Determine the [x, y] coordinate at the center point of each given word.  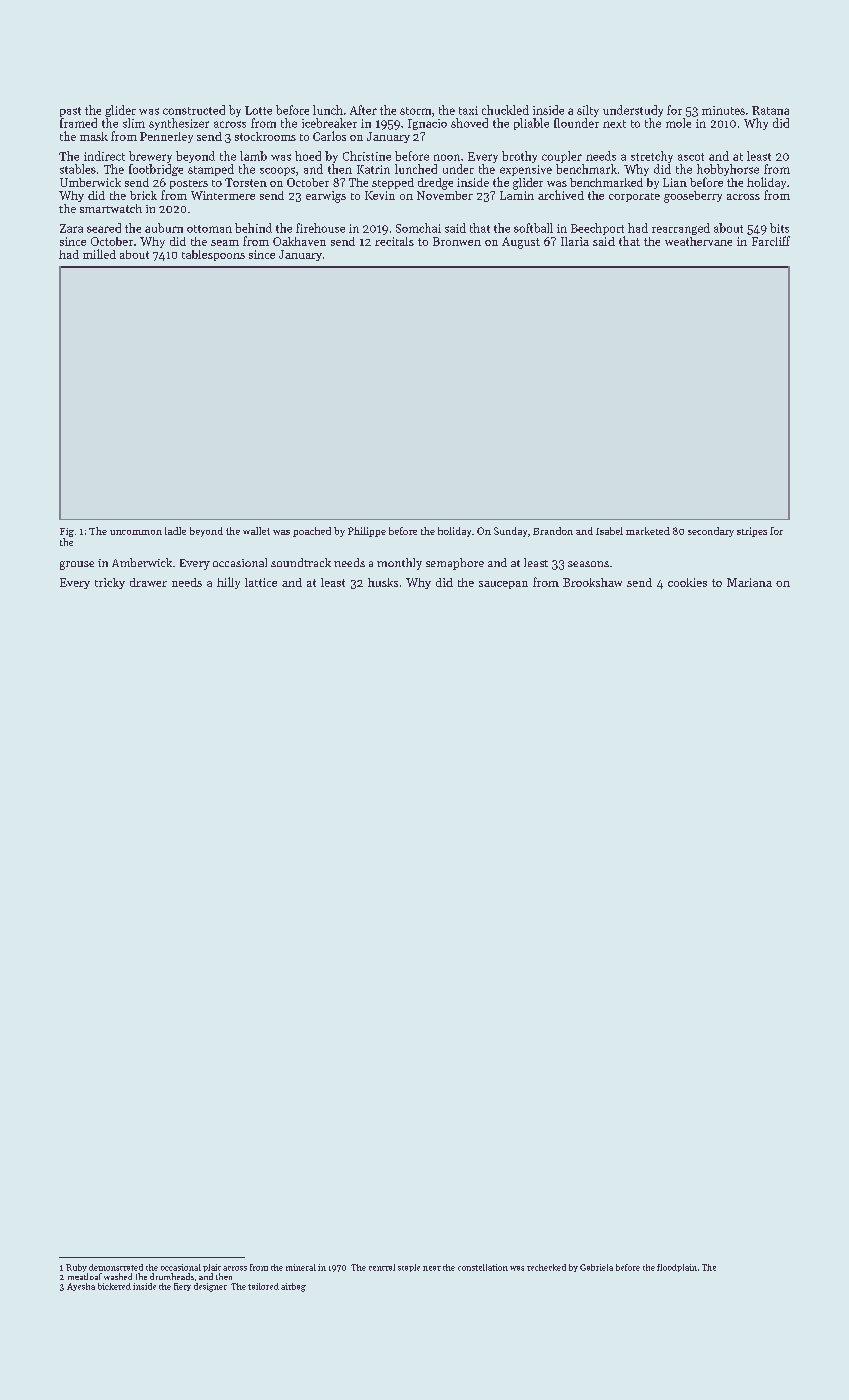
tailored [263, 1286]
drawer [148, 582]
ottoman [209, 229]
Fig [67, 532]
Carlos [329, 136]
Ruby [76, 1268]
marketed [648, 531]
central [382, 1267]
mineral [301, 1267]
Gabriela [596, 1267]
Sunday [510, 532]
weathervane [698, 241]
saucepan [503, 585]
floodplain [677, 1268]
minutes [723, 110]
